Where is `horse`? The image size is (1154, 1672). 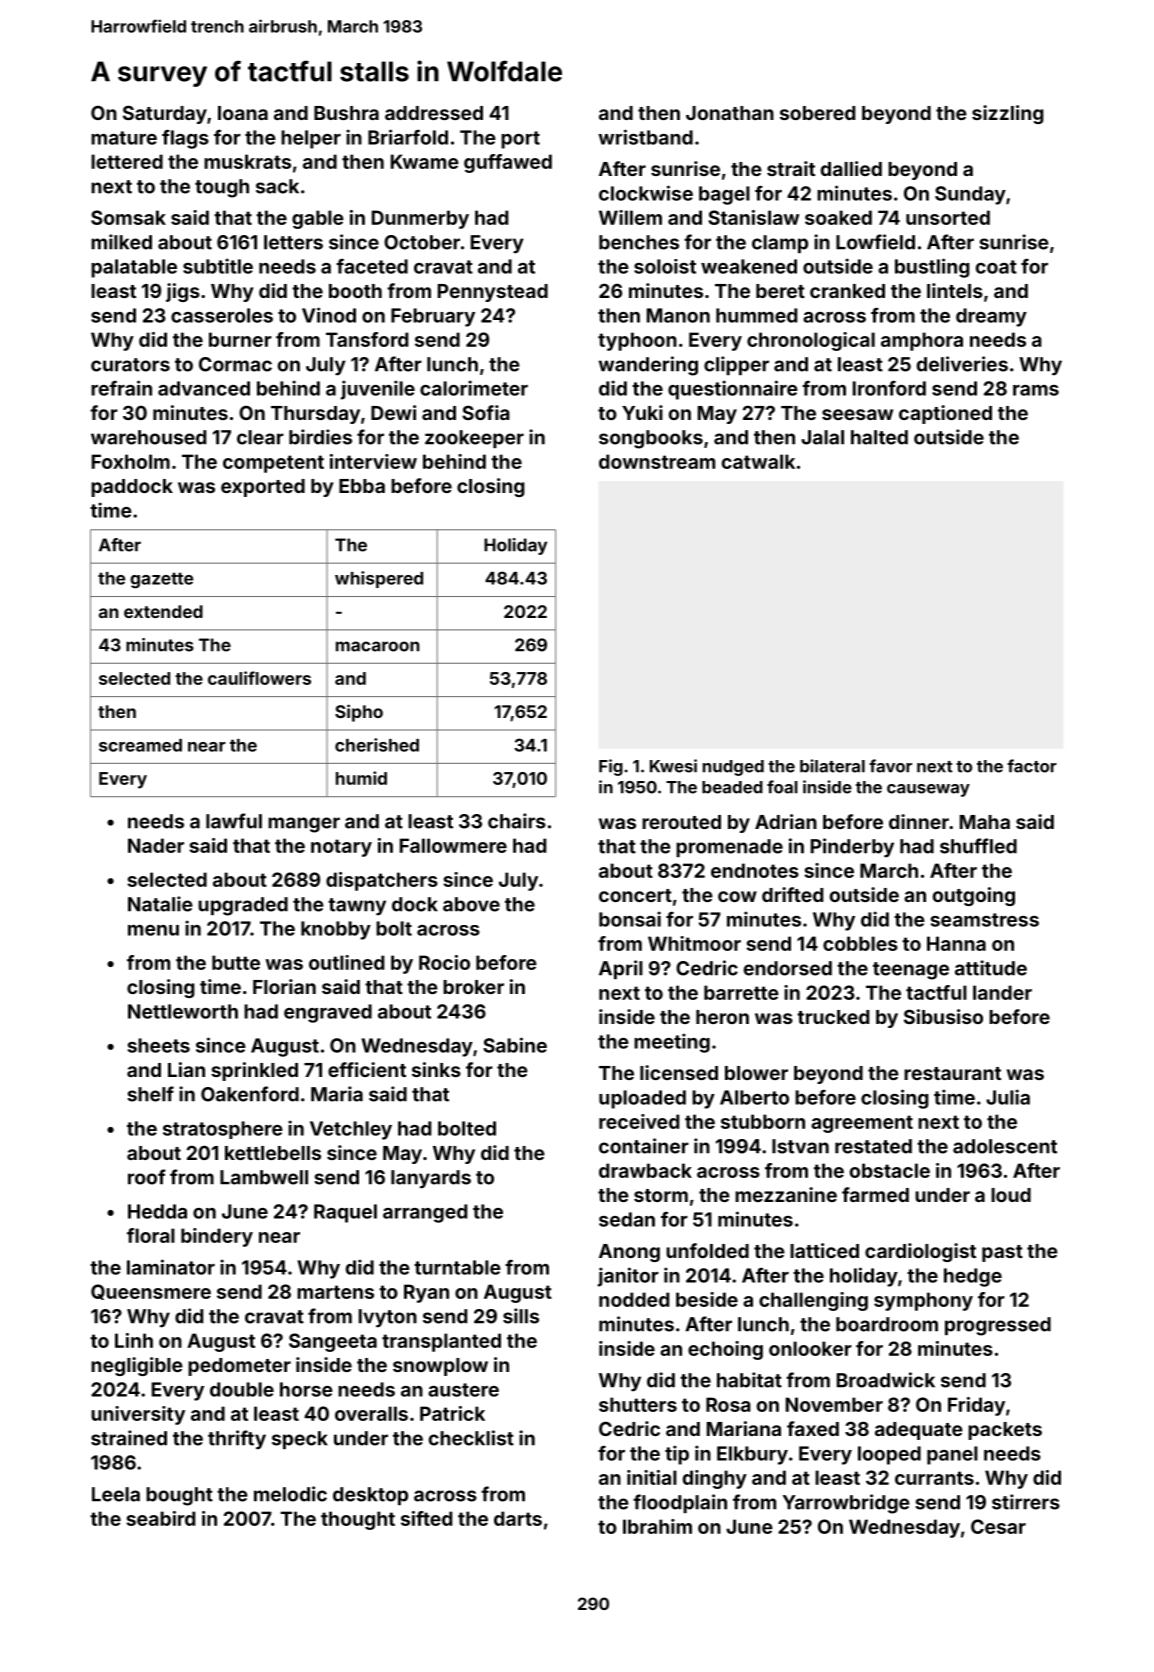 horse is located at coordinates (306, 1389).
